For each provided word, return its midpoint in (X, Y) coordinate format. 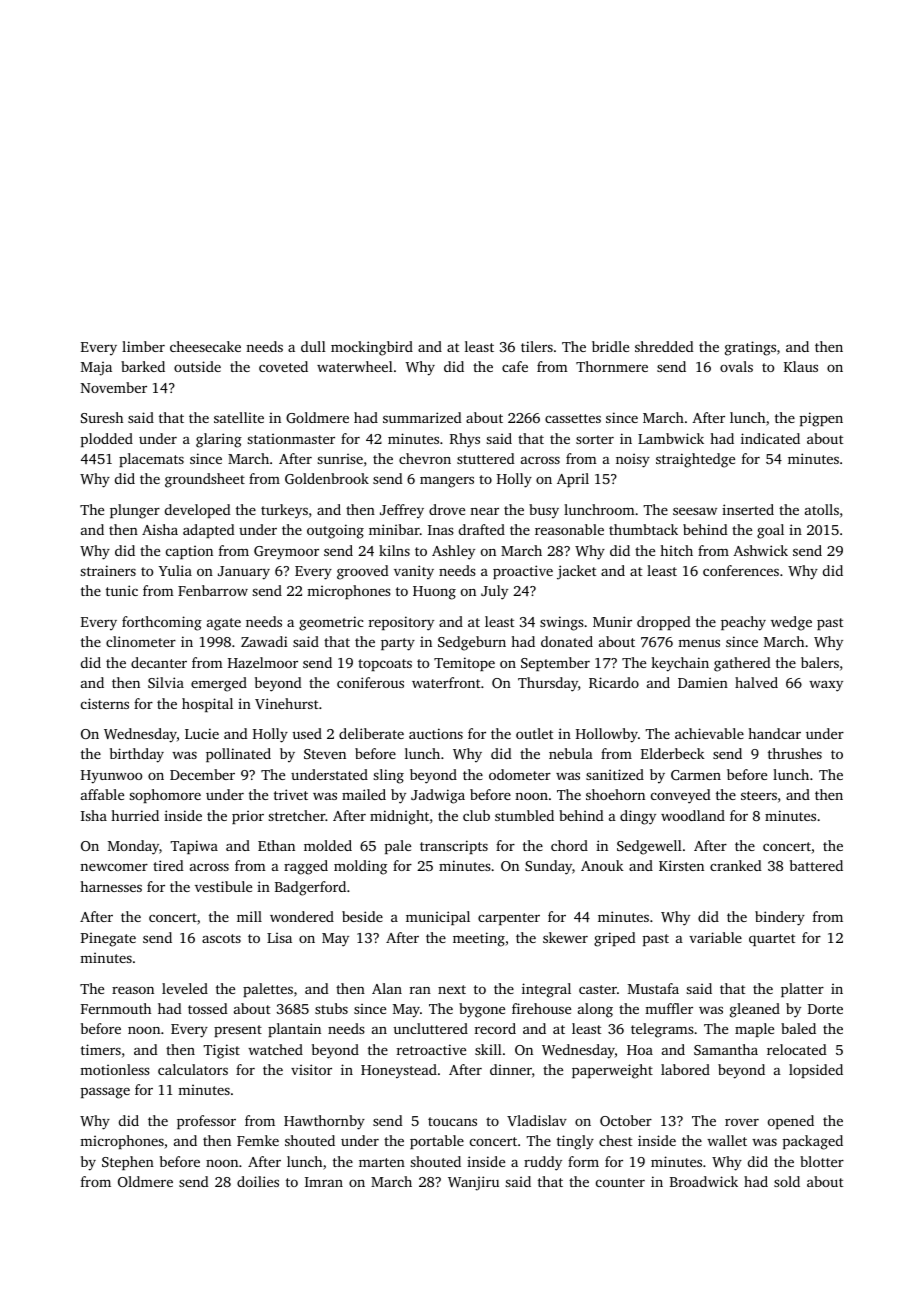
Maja (96, 369)
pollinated (238, 755)
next (452, 989)
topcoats (385, 665)
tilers (537, 346)
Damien (703, 682)
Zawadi (264, 641)
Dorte (825, 1009)
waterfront (446, 682)
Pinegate (108, 939)
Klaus (801, 366)
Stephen (128, 1163)
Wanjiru (473, 1183)
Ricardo (614, 682)
